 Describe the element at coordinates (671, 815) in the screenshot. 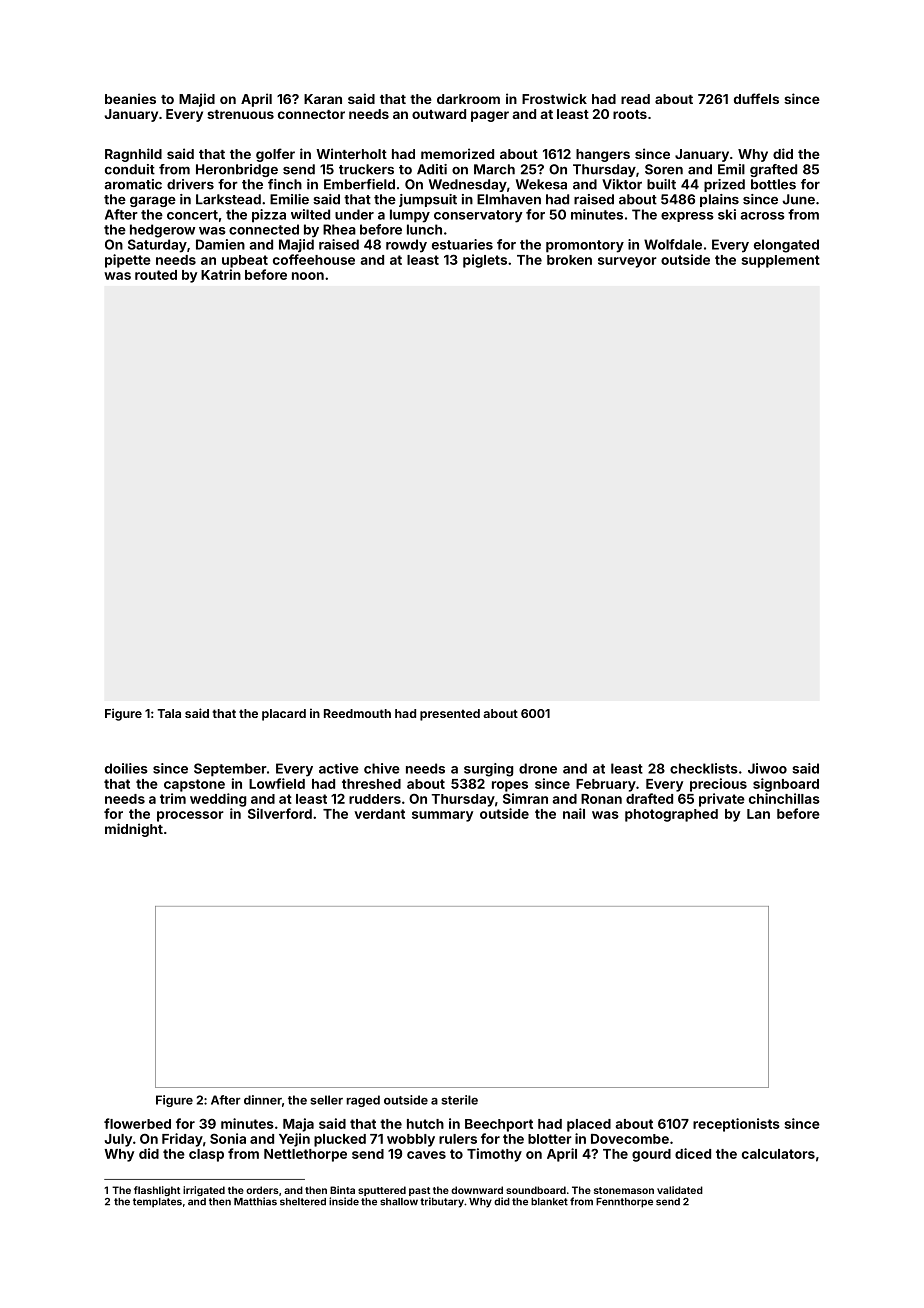

I see `photographed` at that location.
